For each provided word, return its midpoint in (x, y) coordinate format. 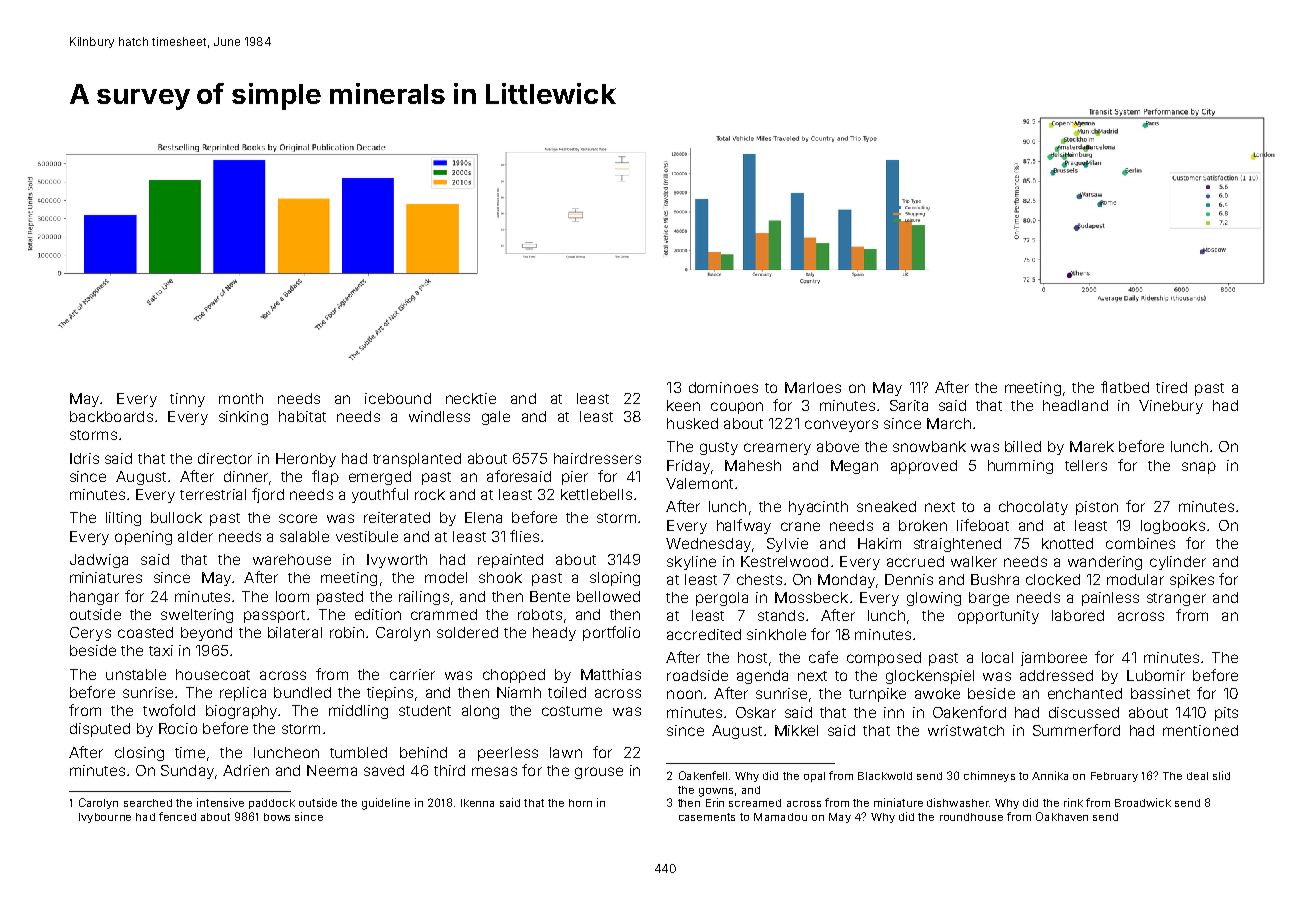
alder (195, 536)
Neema (332, 770)
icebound (398, 398)
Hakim (879, 543)
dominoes (723, 387)
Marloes (813, 387)
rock (430, 494)
